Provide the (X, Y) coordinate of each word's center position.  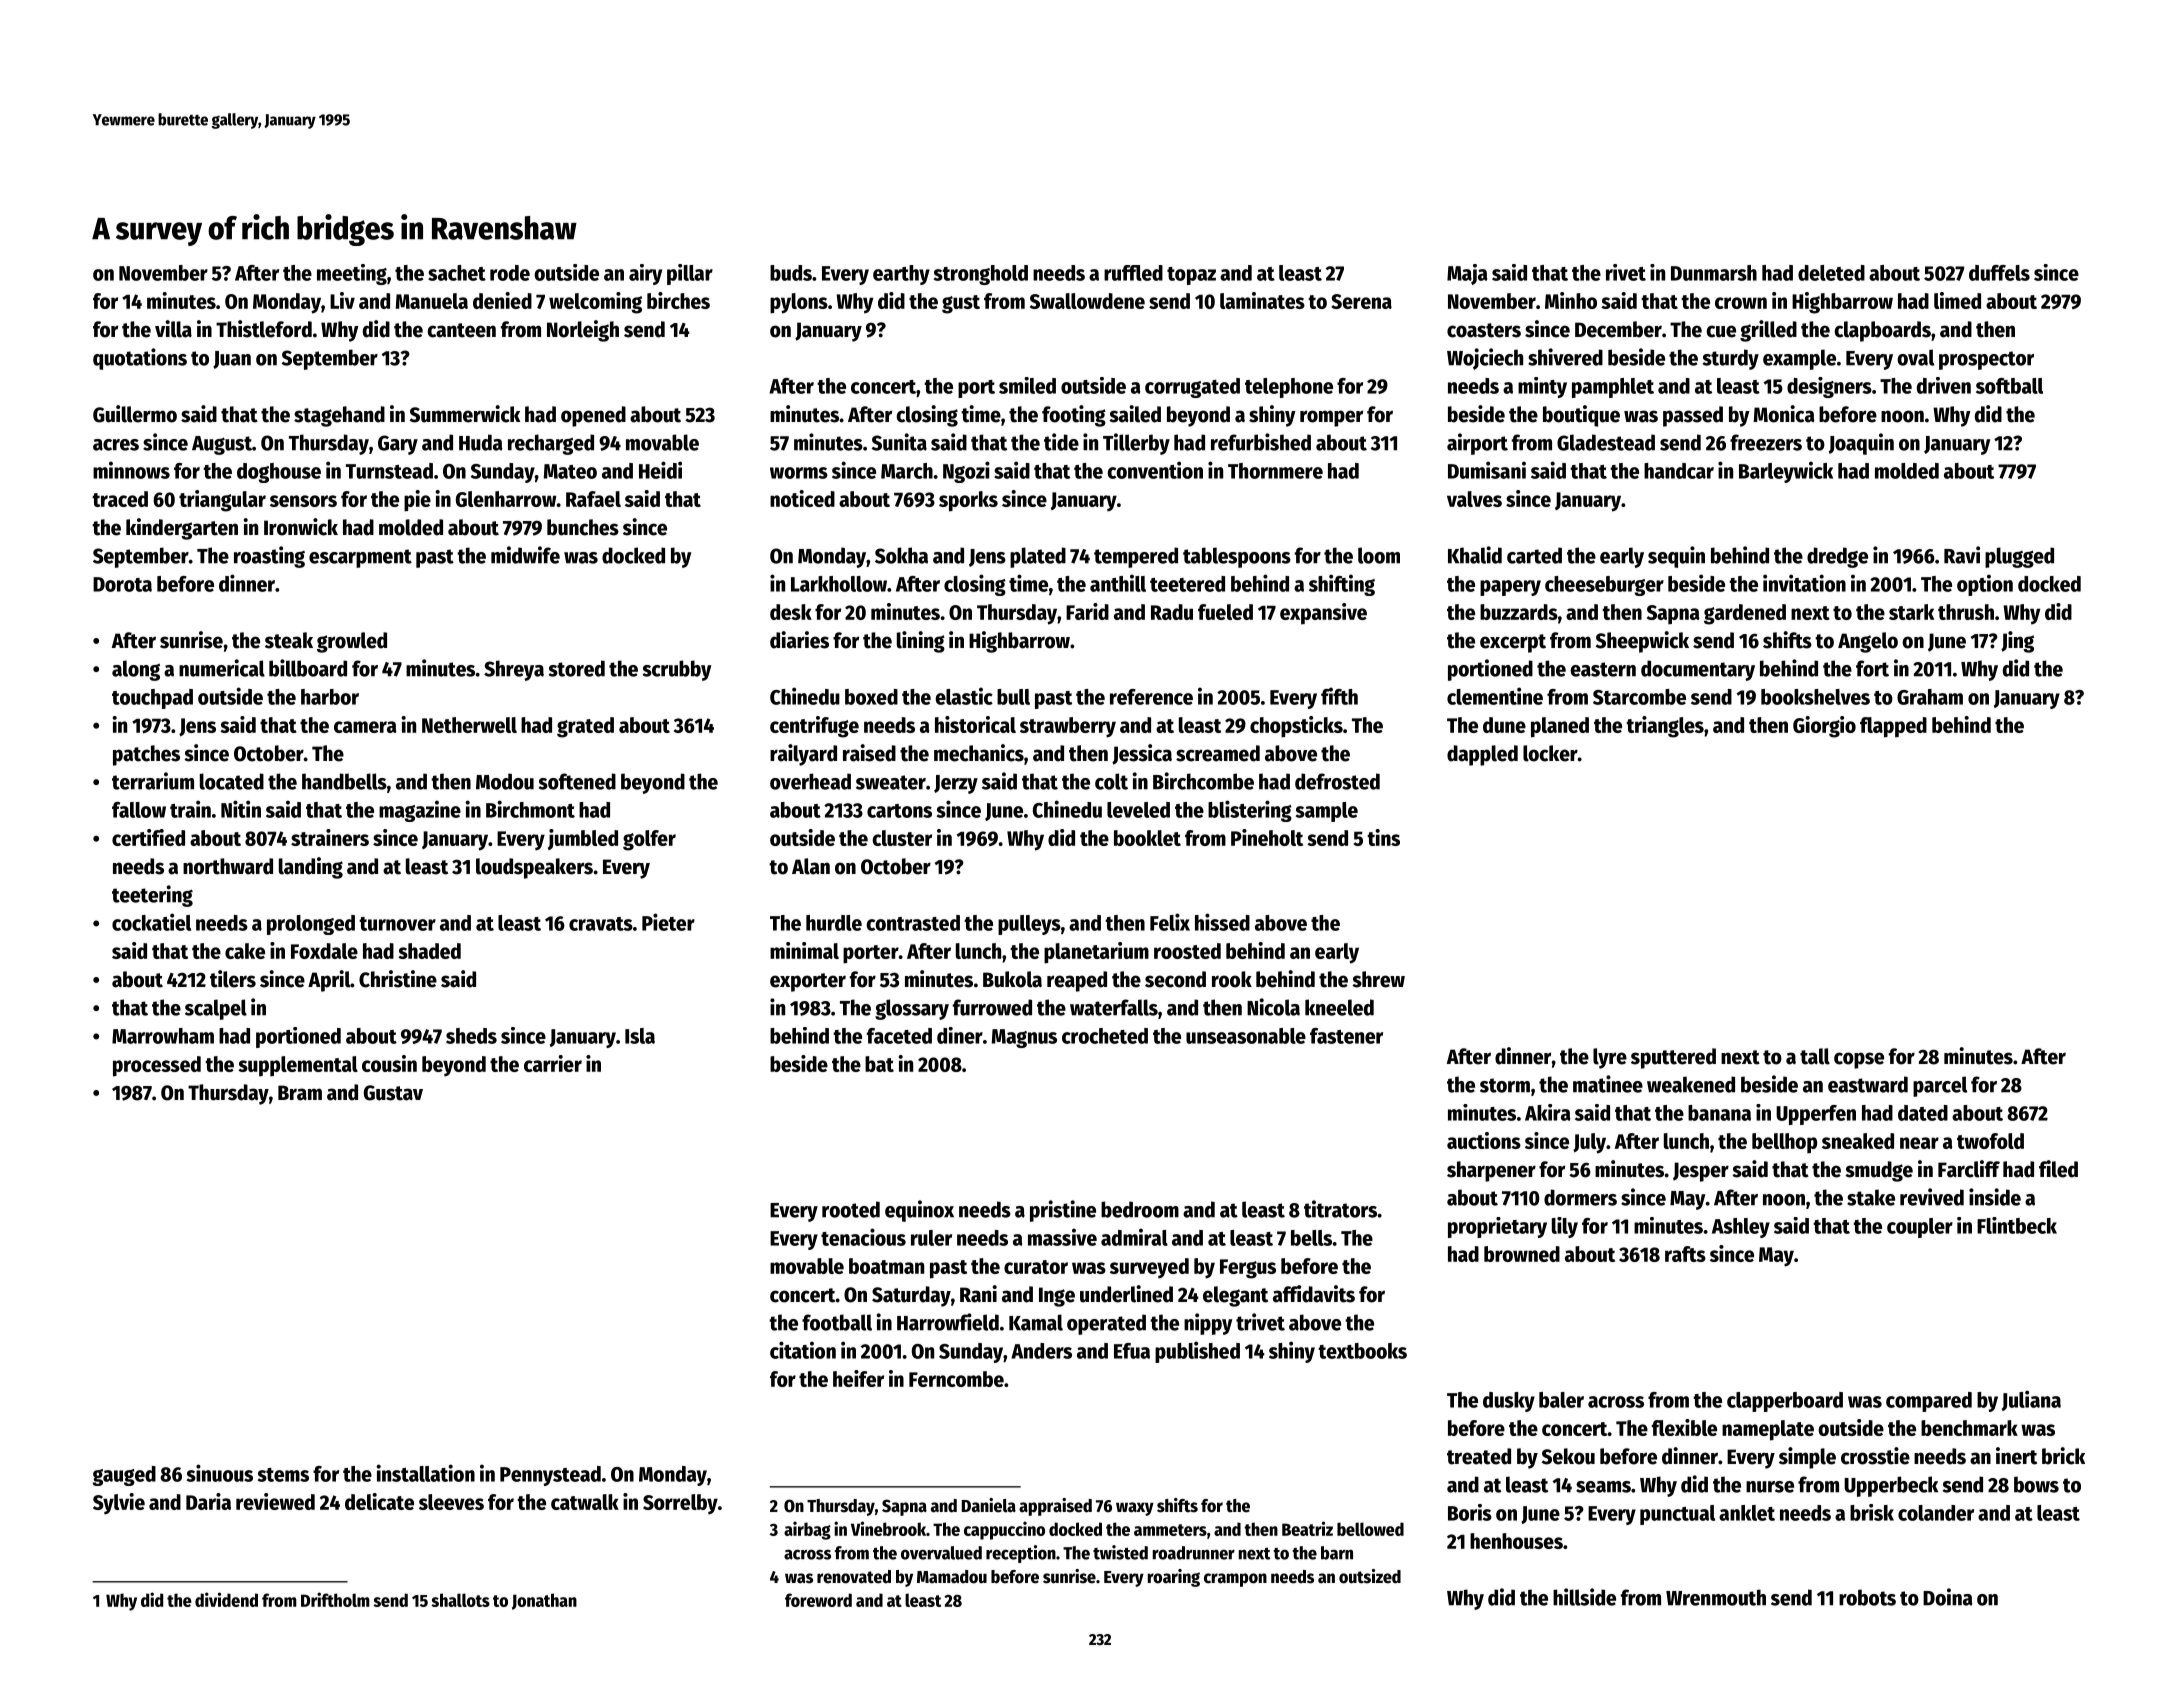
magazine (420, 811)
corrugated (1192, 388)
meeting (352, 274)
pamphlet (1613, 388)
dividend (226, 1599)
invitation (1804, 583)
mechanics (979, 753)
